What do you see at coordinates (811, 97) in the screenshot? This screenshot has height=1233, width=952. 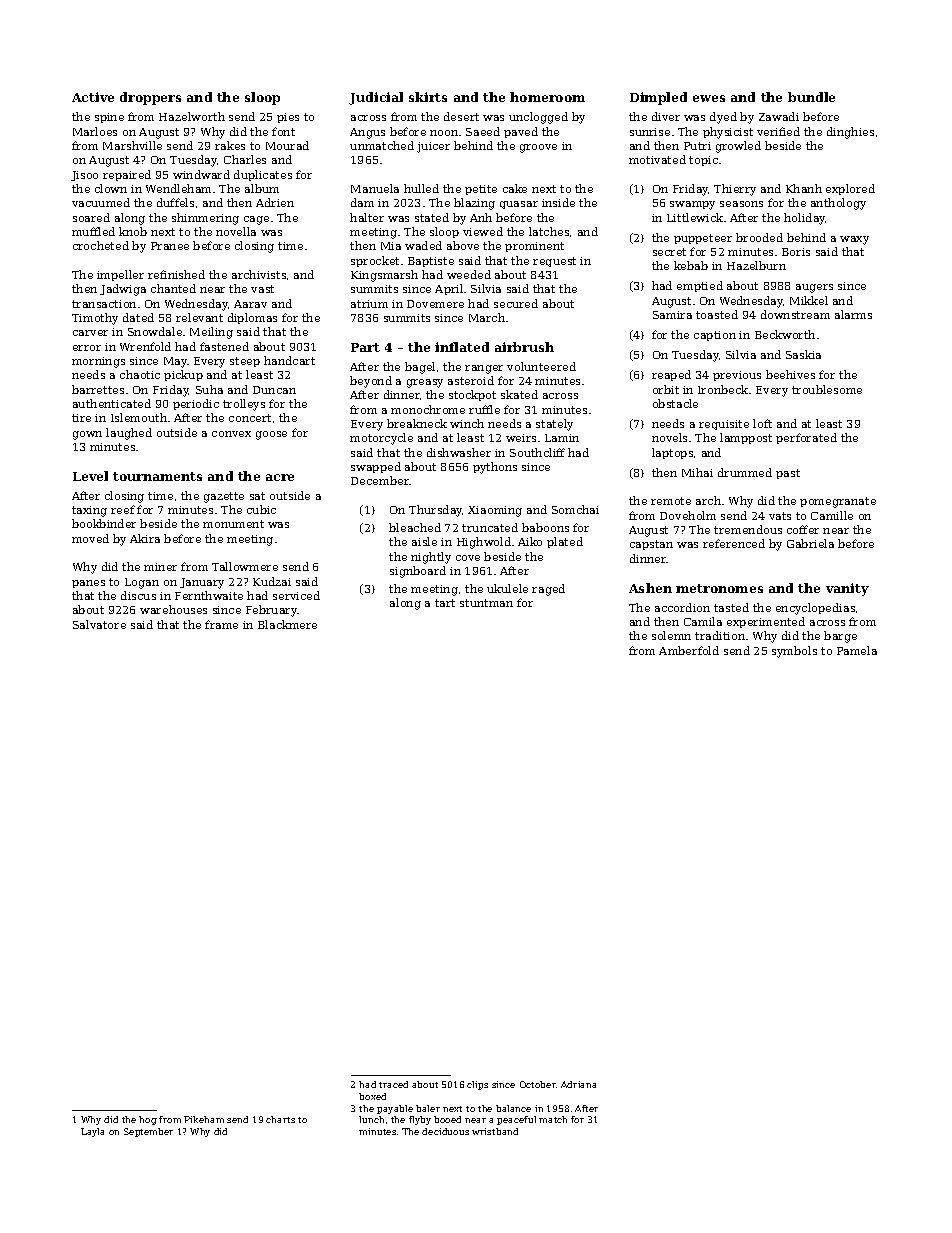 I see `bundle` at bounding box center [811, 97].
